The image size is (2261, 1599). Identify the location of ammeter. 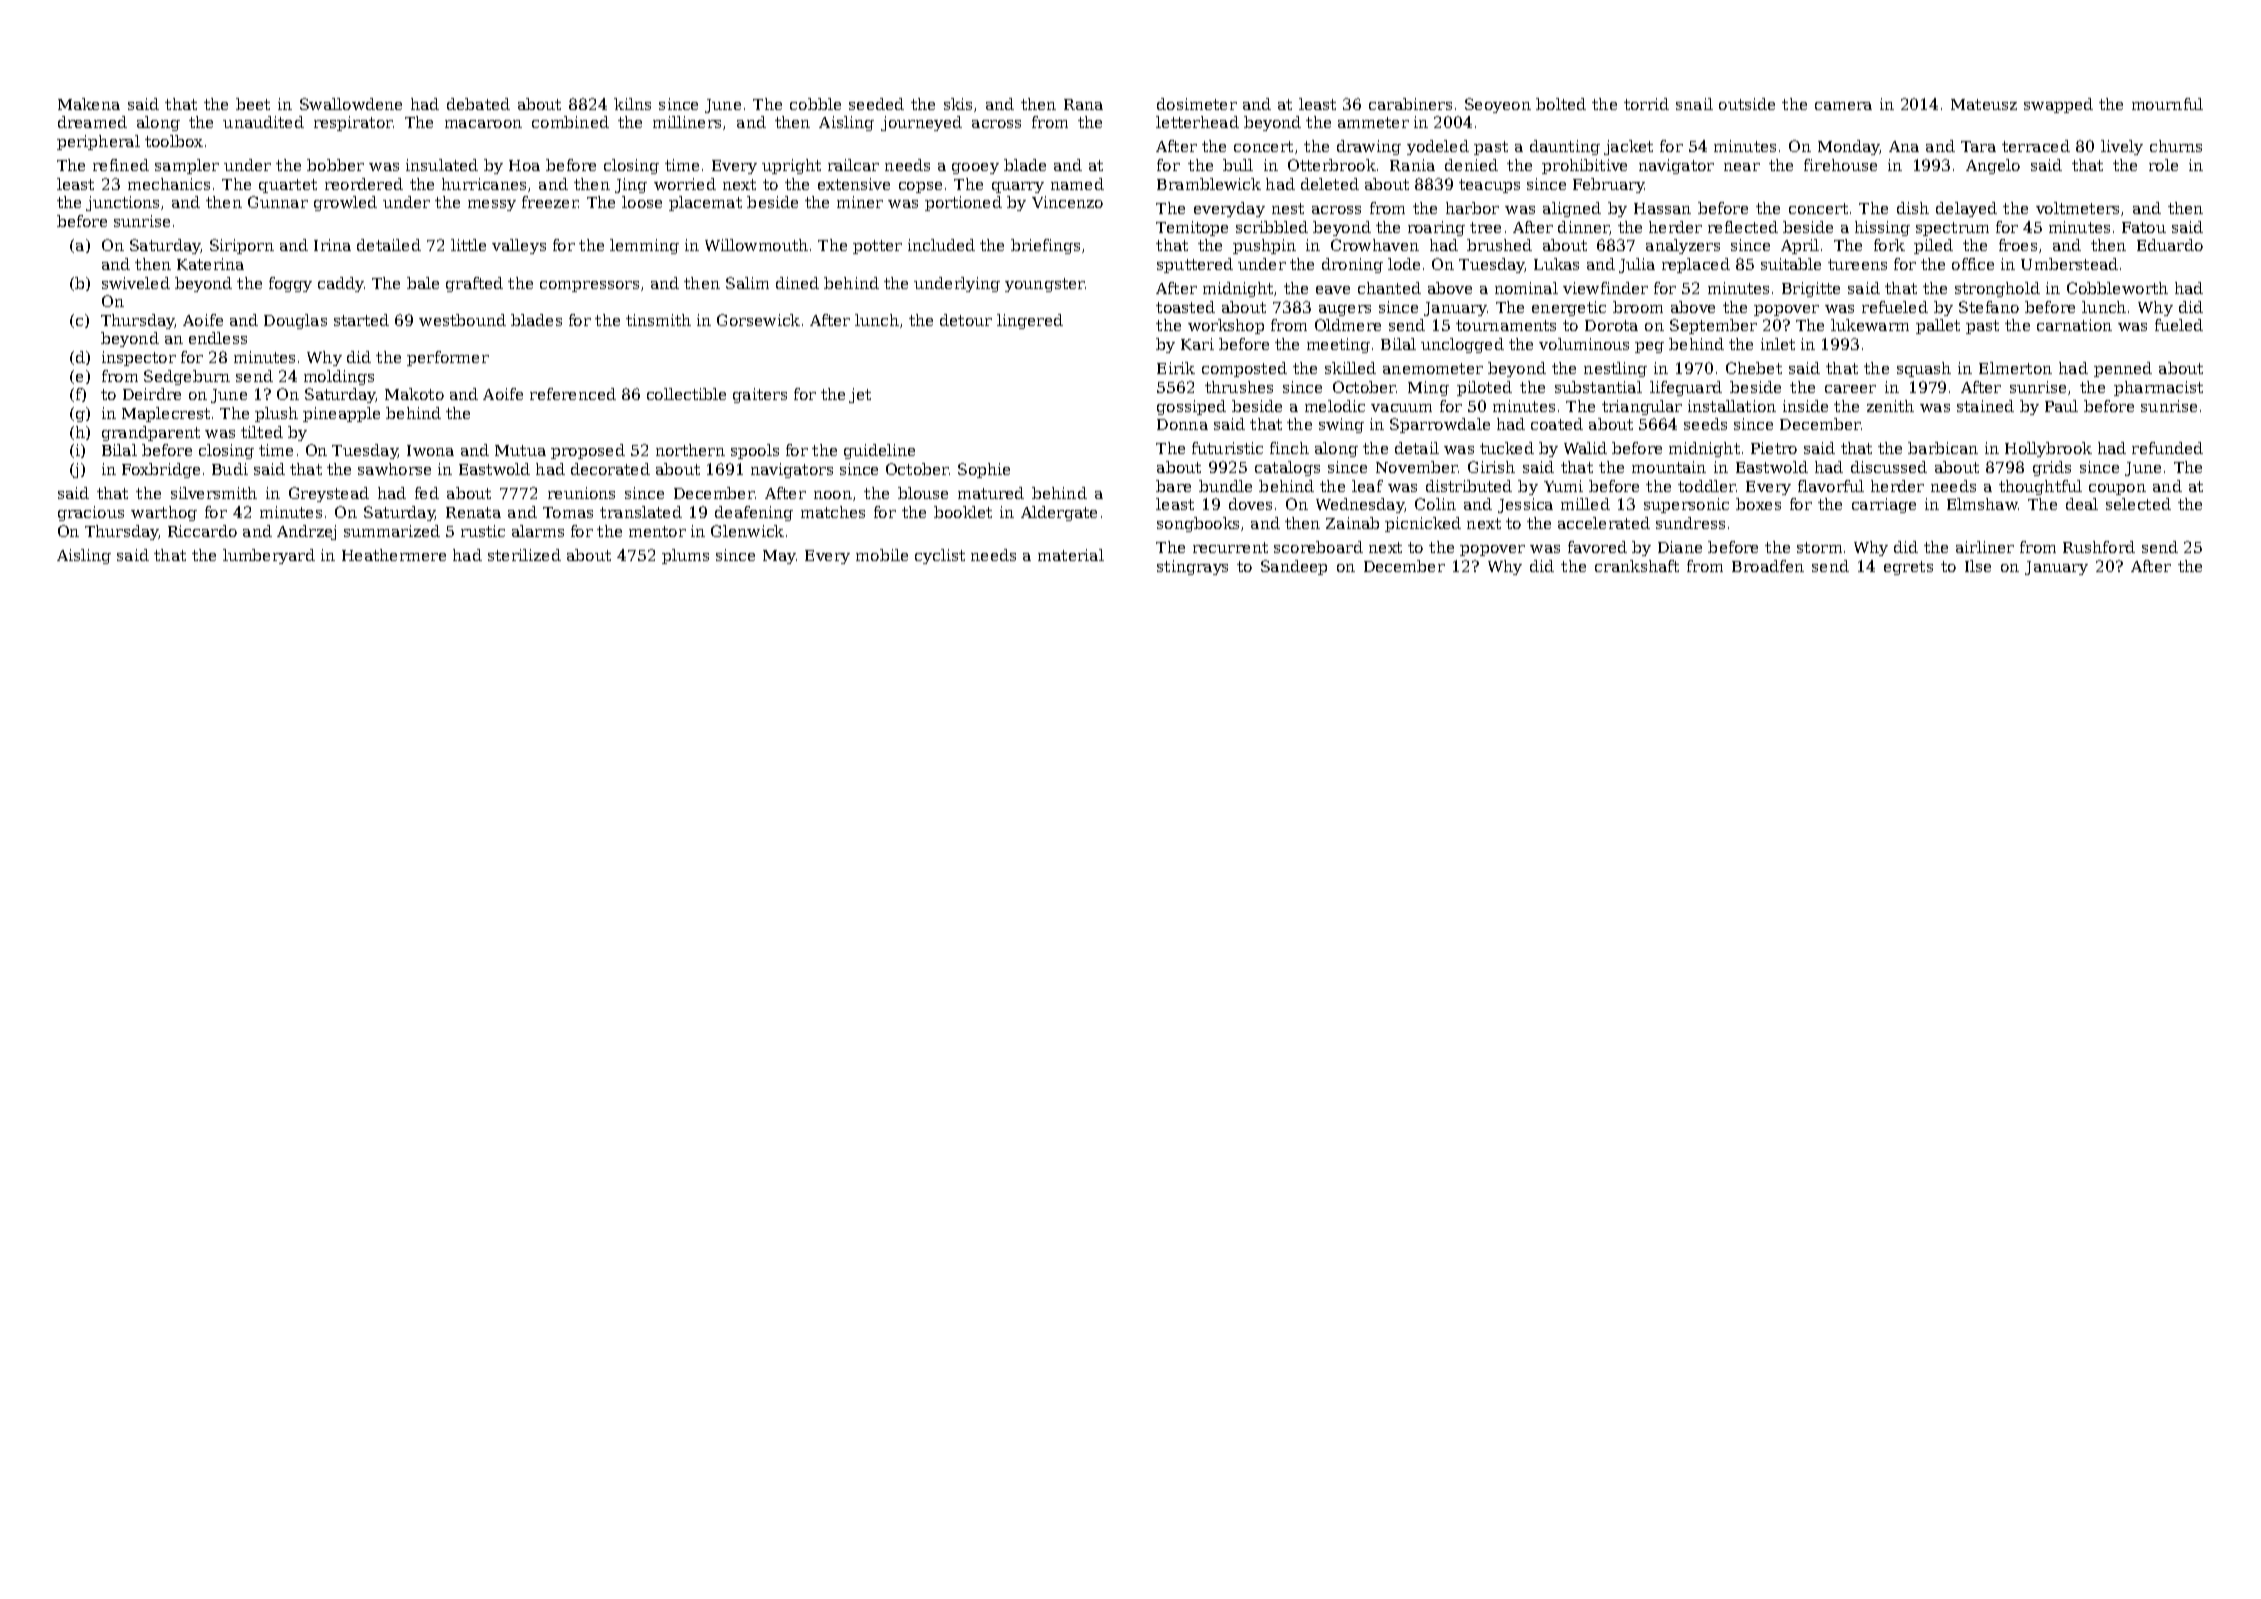
(1373, 122).
